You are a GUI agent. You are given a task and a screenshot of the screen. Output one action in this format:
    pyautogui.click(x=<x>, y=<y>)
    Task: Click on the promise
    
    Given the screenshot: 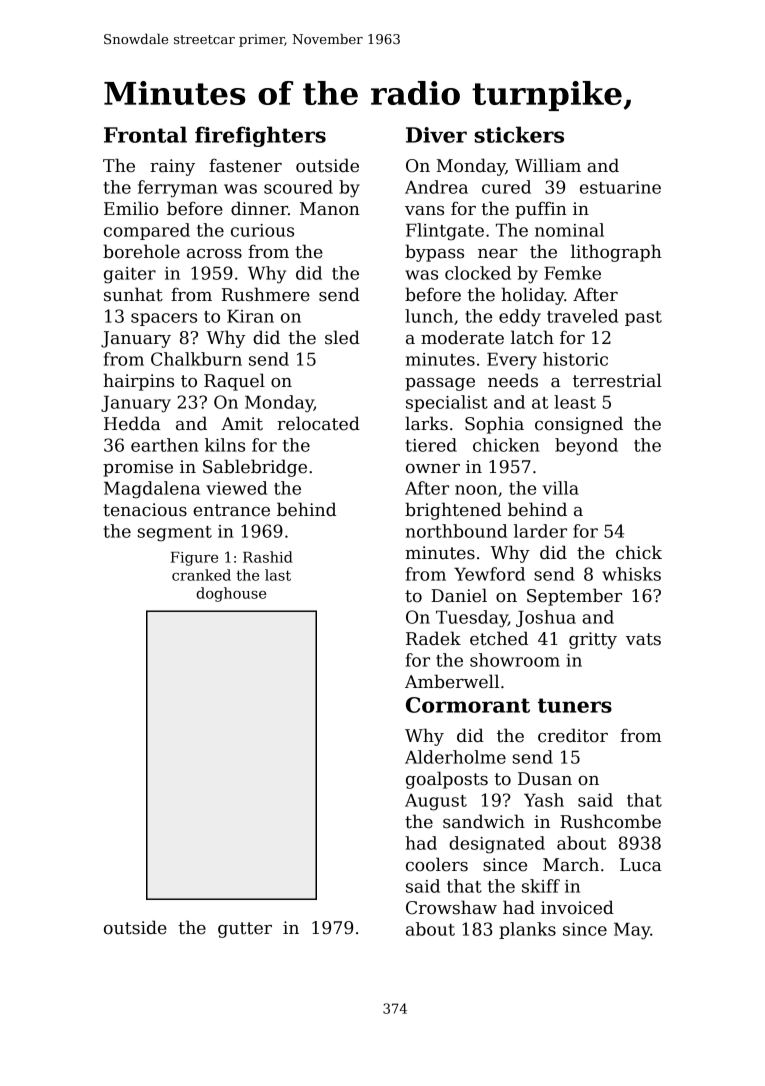 What is the action you would take?
    pyautogui.click(x=138, y=468)
